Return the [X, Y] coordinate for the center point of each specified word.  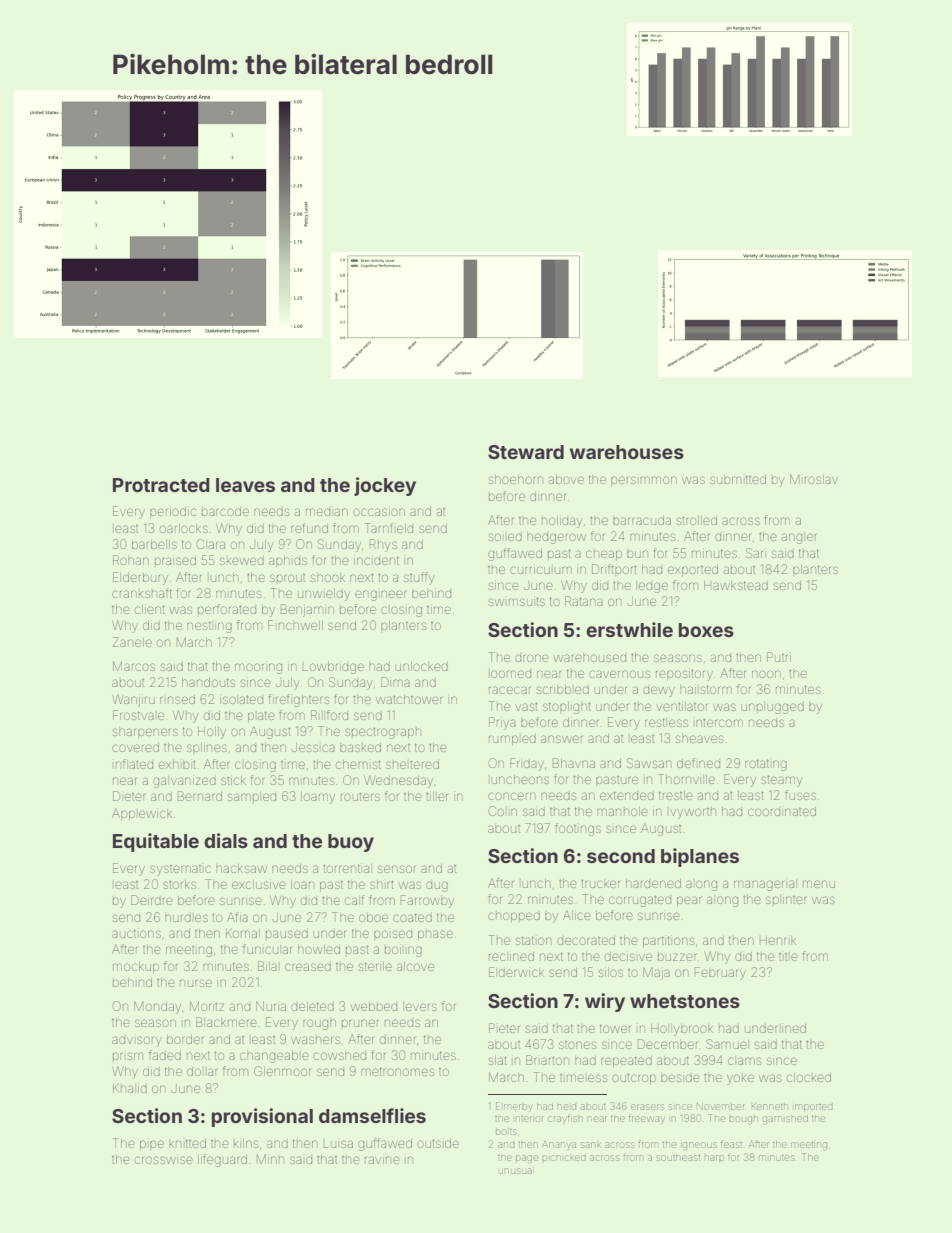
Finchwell [295, 625]
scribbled [563, 689]
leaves [245, 485]
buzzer [677, 957]
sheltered [412, 764]
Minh [270, 1159]
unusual [515, 1171]
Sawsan [649, 763]
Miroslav [814, 479]
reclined [511, 956]
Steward [526, 452]
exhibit [177, 764]
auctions [136, 933]
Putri [779, 657]
